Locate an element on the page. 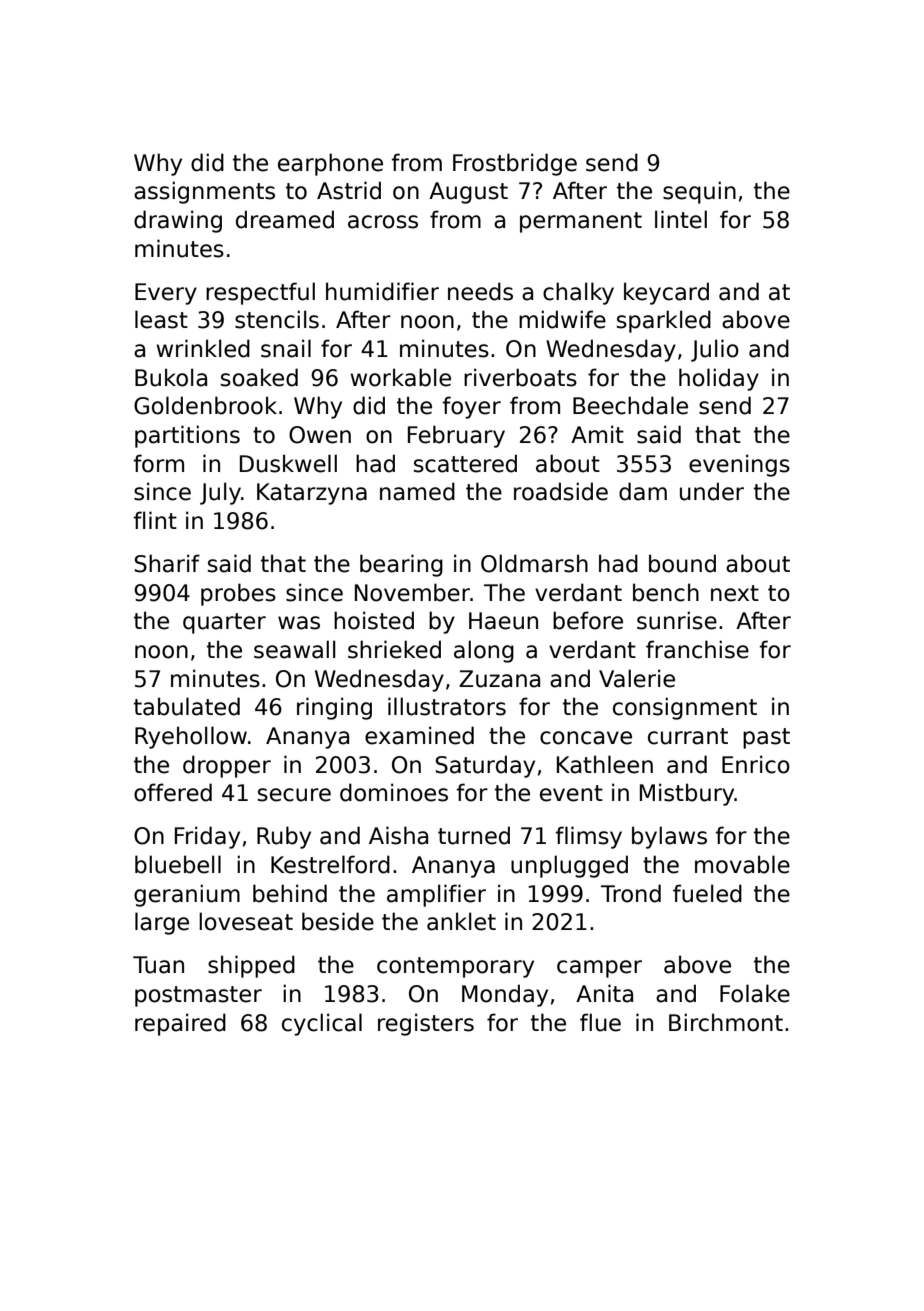 The image size is (924, 1311). next is located at coordinates (735, 593).
